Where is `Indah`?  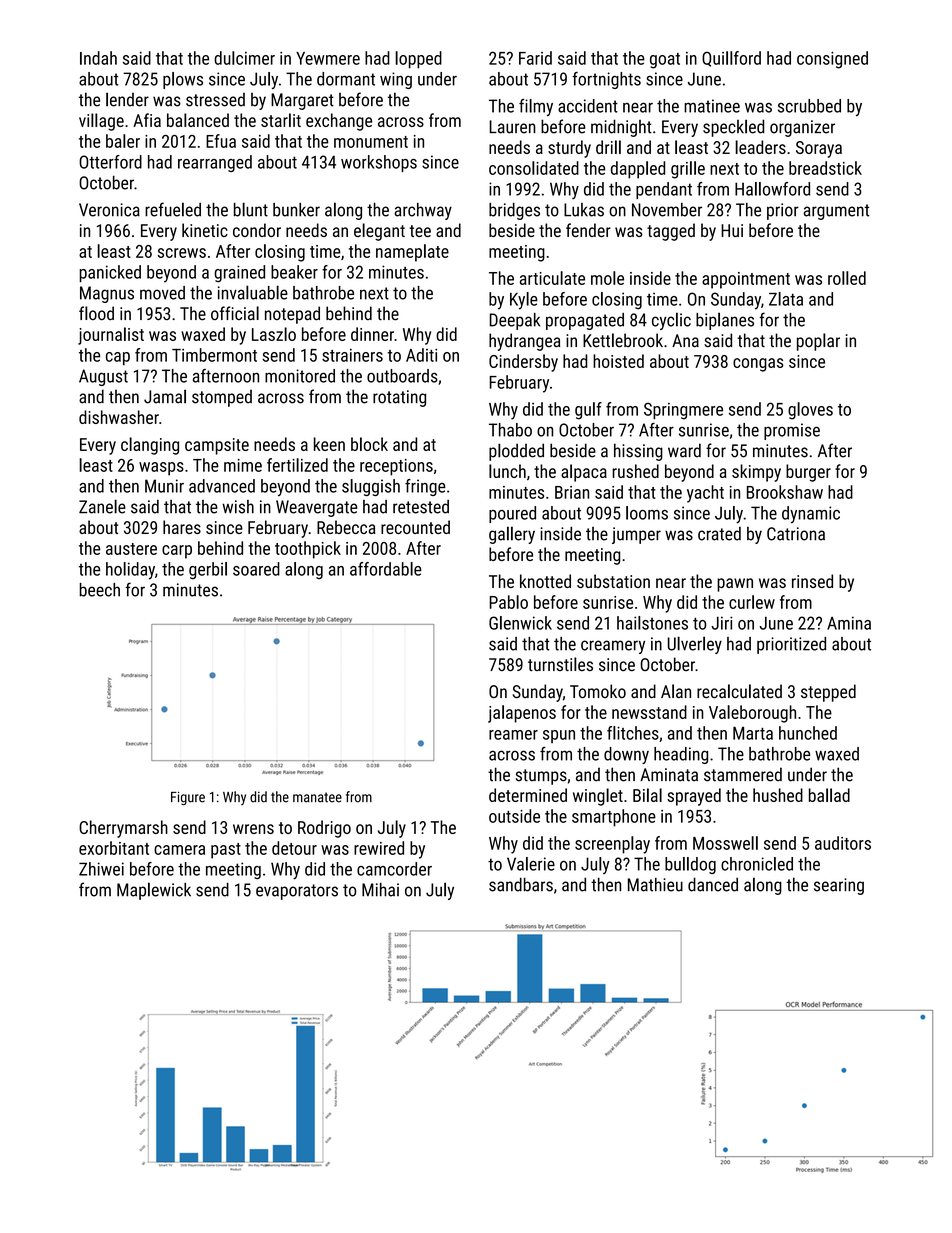 Indah is located at coordinates (98, 58).
